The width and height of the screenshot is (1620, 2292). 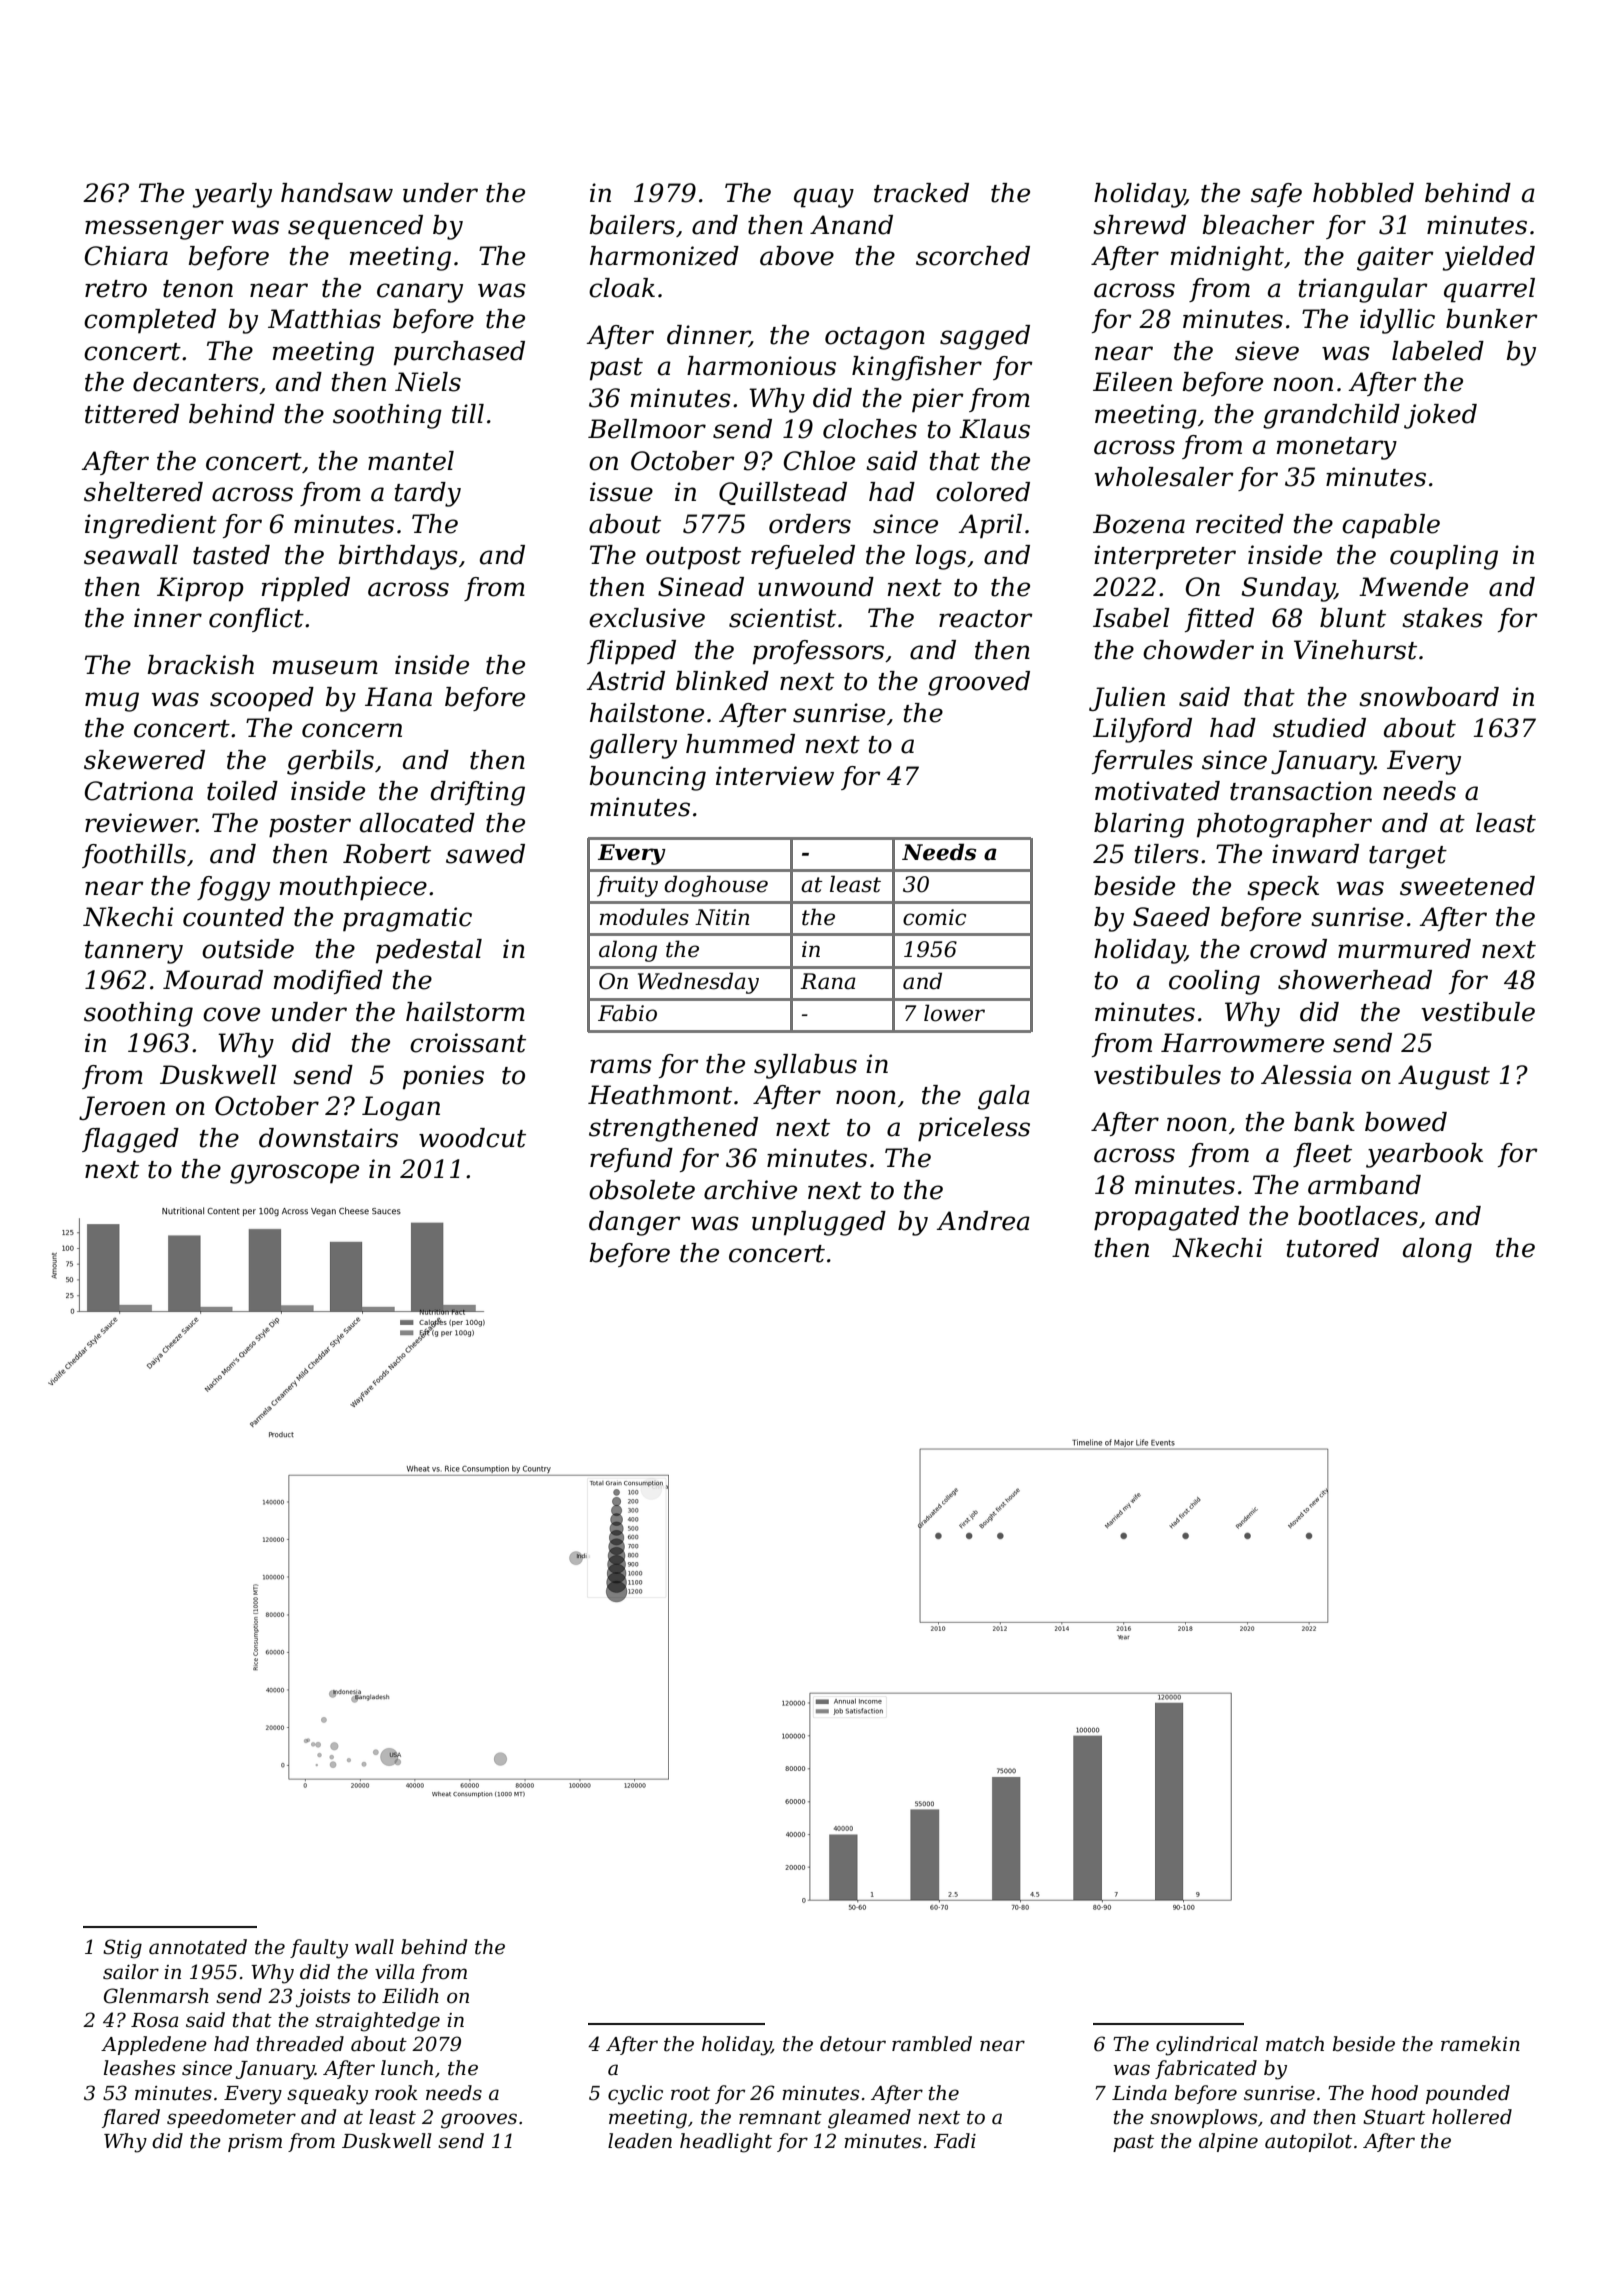 What do you see at coordinates (1333, 1248) in the screenshot?
I see `tutored` at bounding box center [1333, 1248].
